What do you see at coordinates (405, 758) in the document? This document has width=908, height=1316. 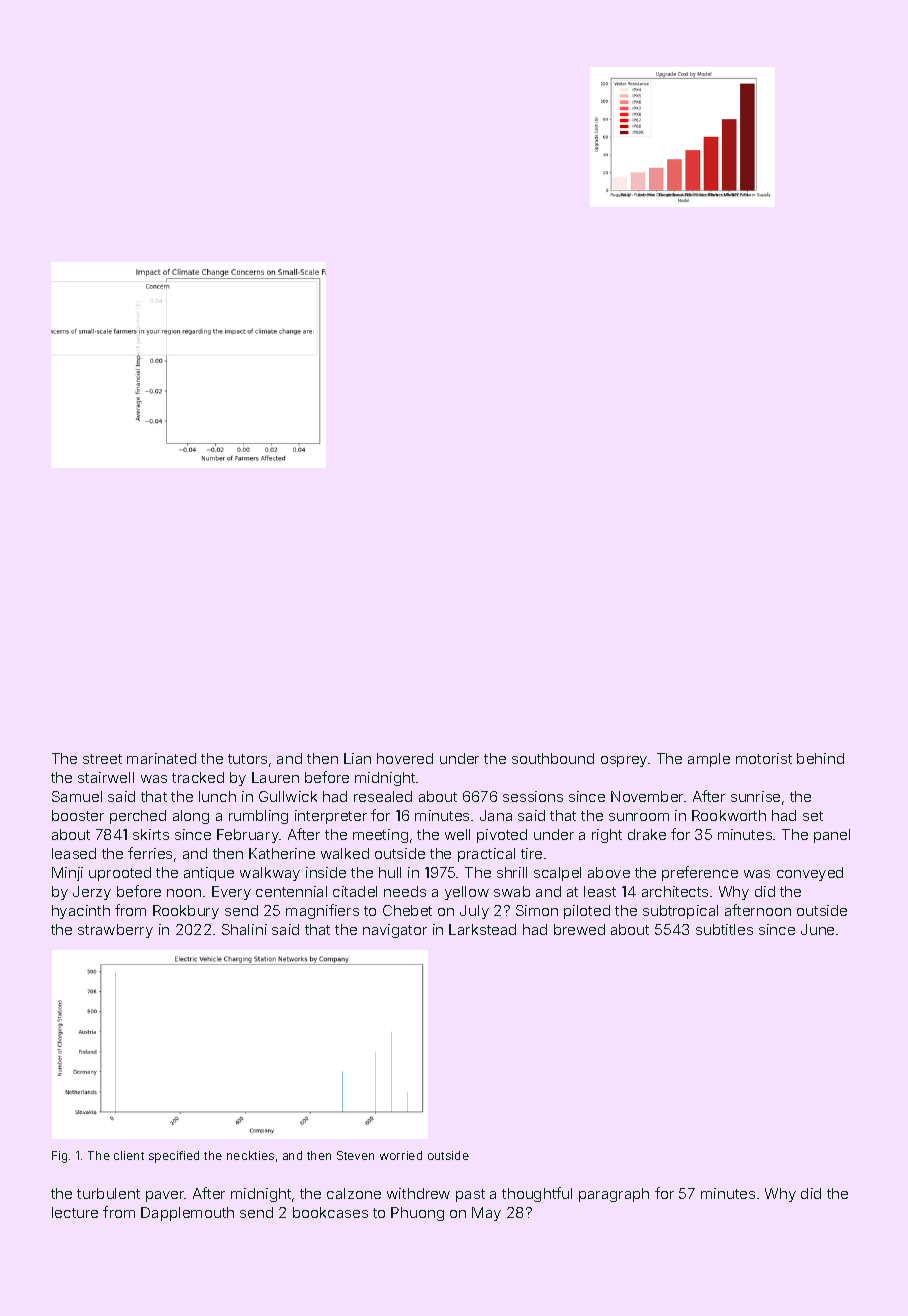 I see `hovered` at bounding box center [405, 758].
